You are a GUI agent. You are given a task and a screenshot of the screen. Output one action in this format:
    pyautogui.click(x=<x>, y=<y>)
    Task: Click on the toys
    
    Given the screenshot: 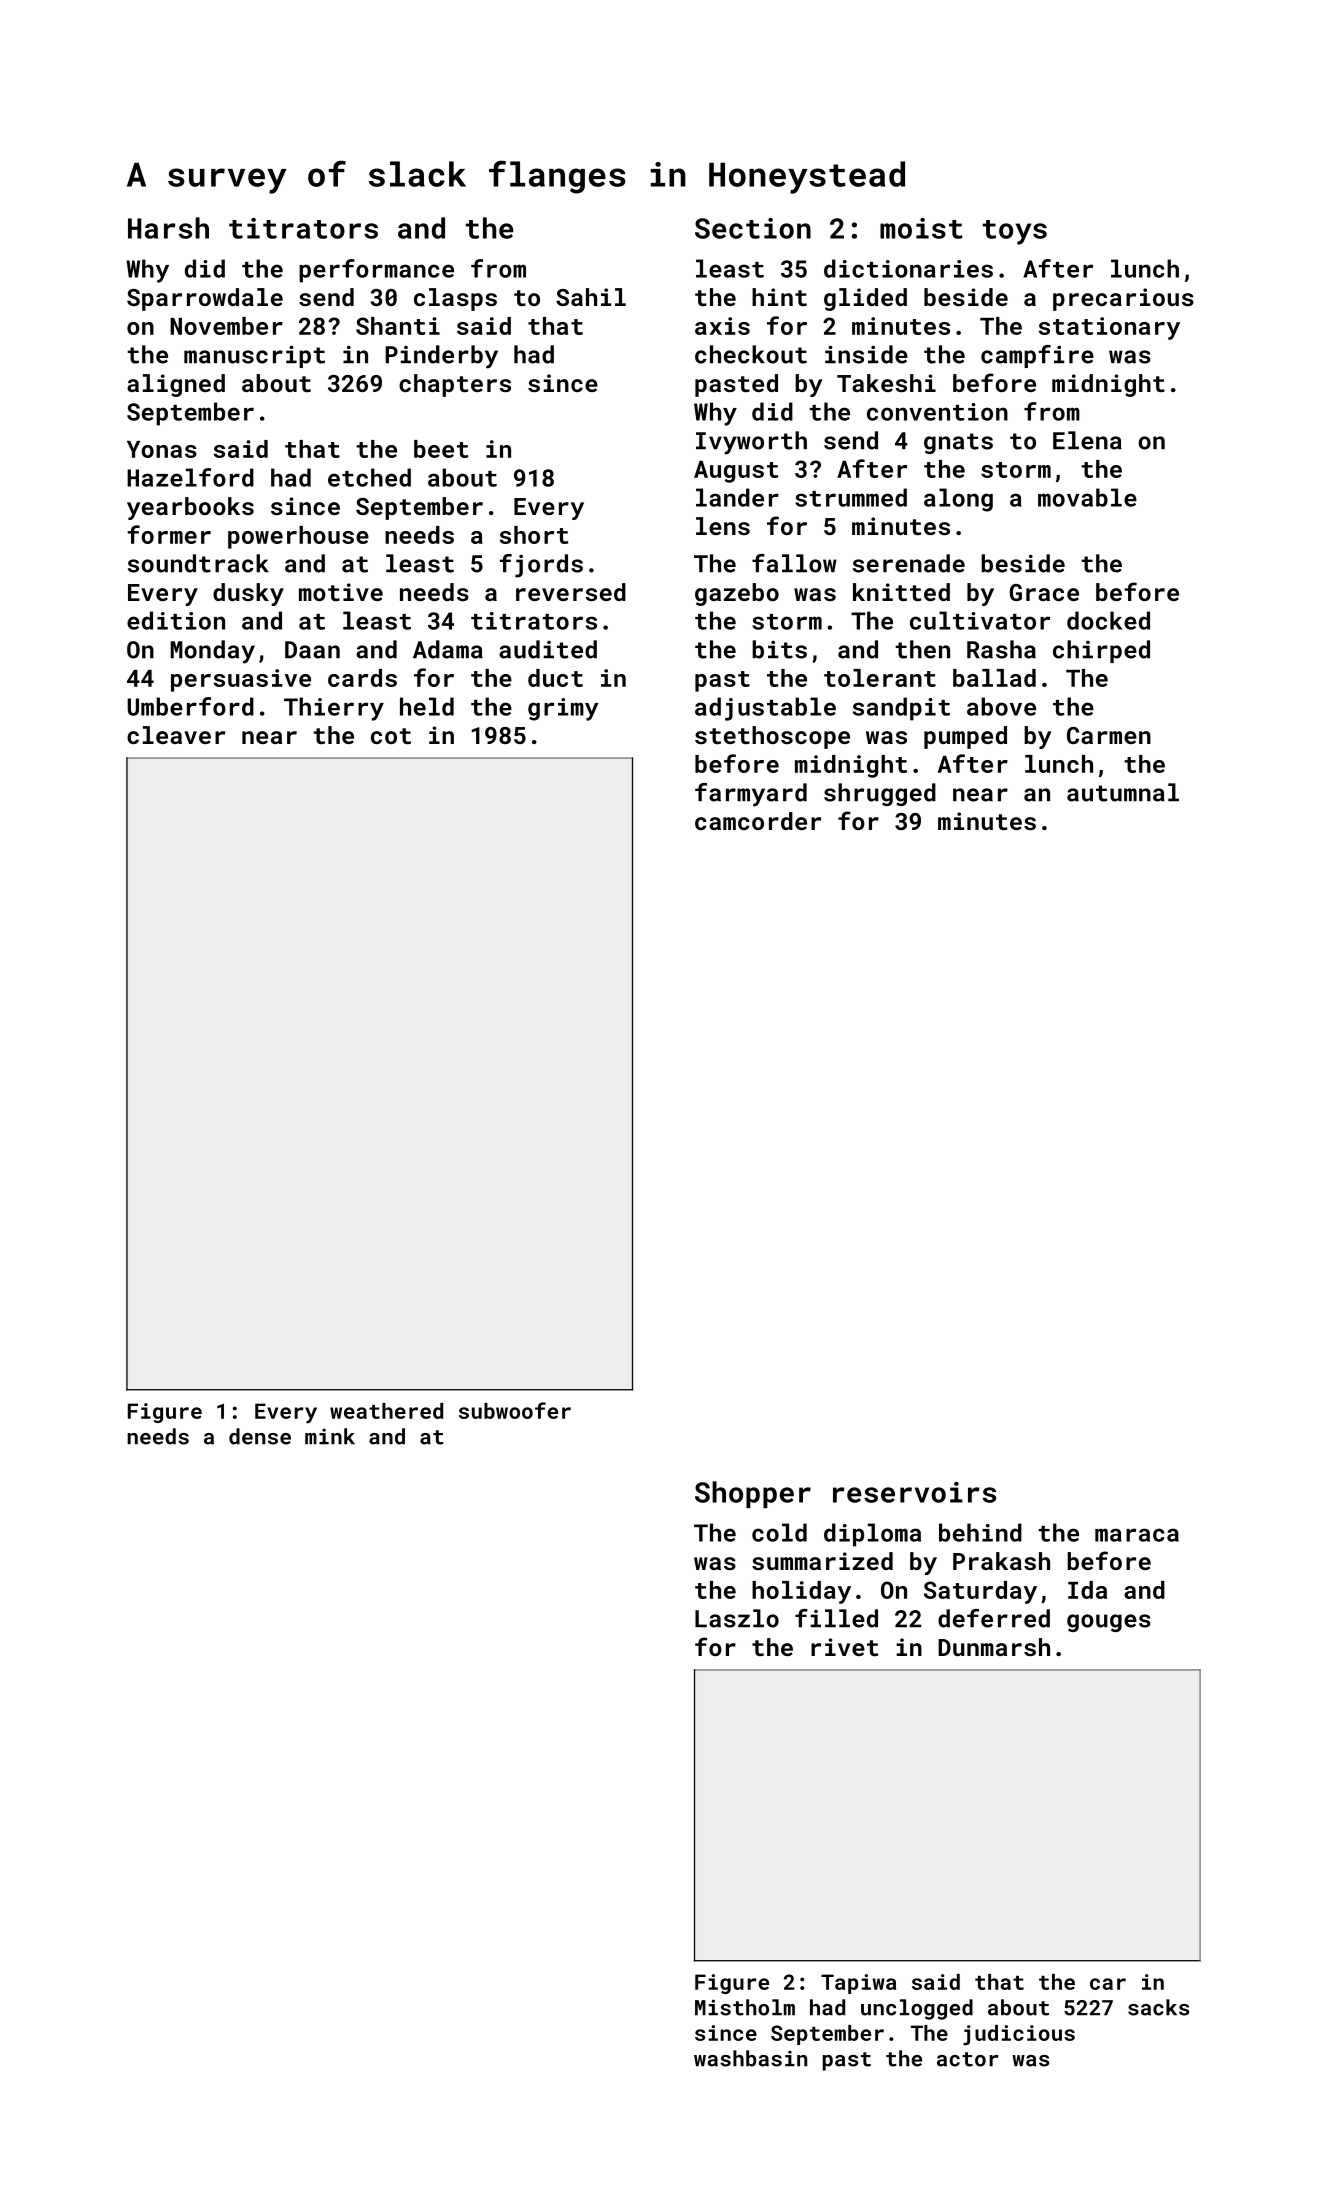 What is the action you would take?
    pyautogui.click(x=1014, y=232)
